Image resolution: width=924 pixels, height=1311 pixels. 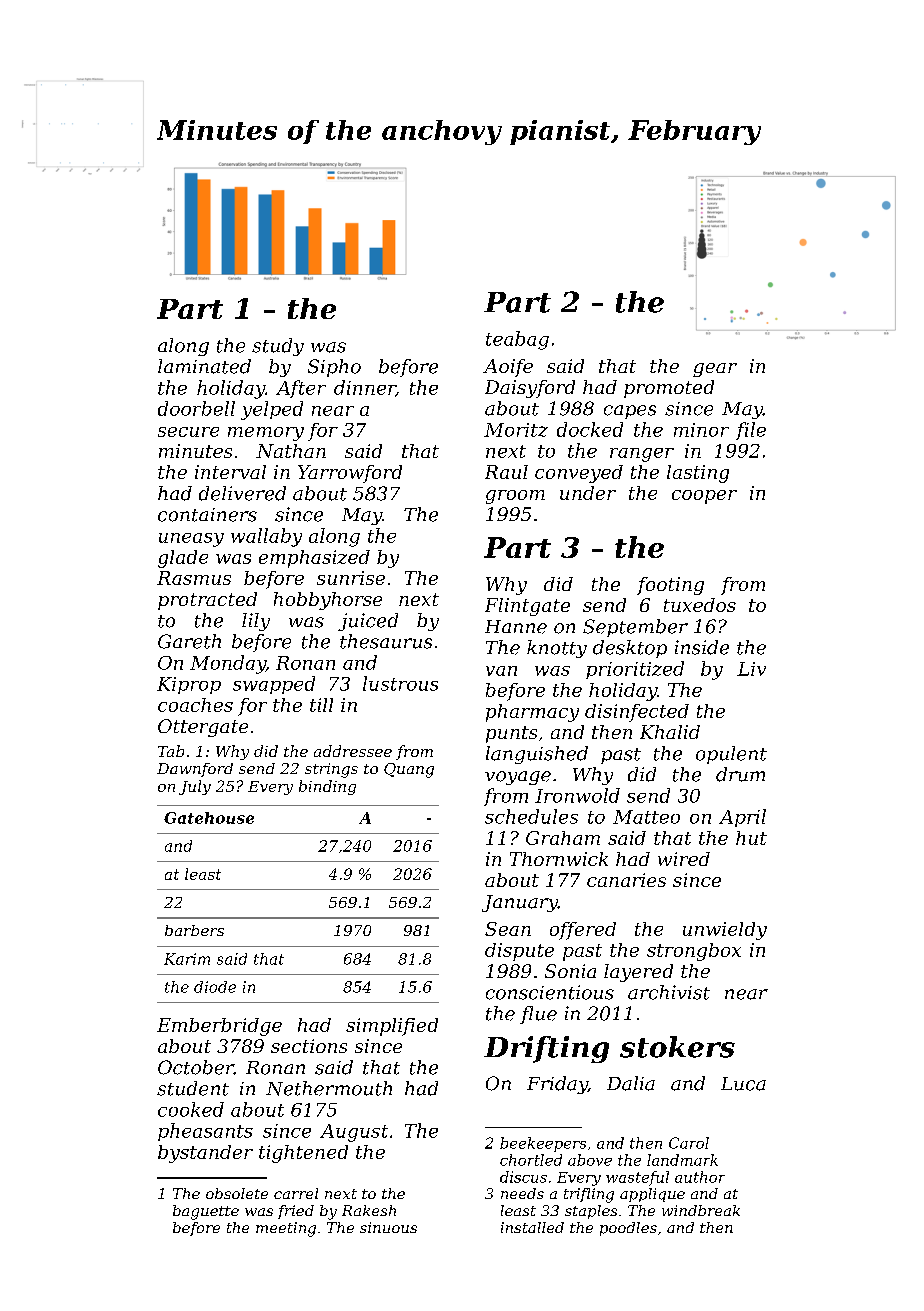 I want to click on tuxedos, so click(x=700, y=605).
